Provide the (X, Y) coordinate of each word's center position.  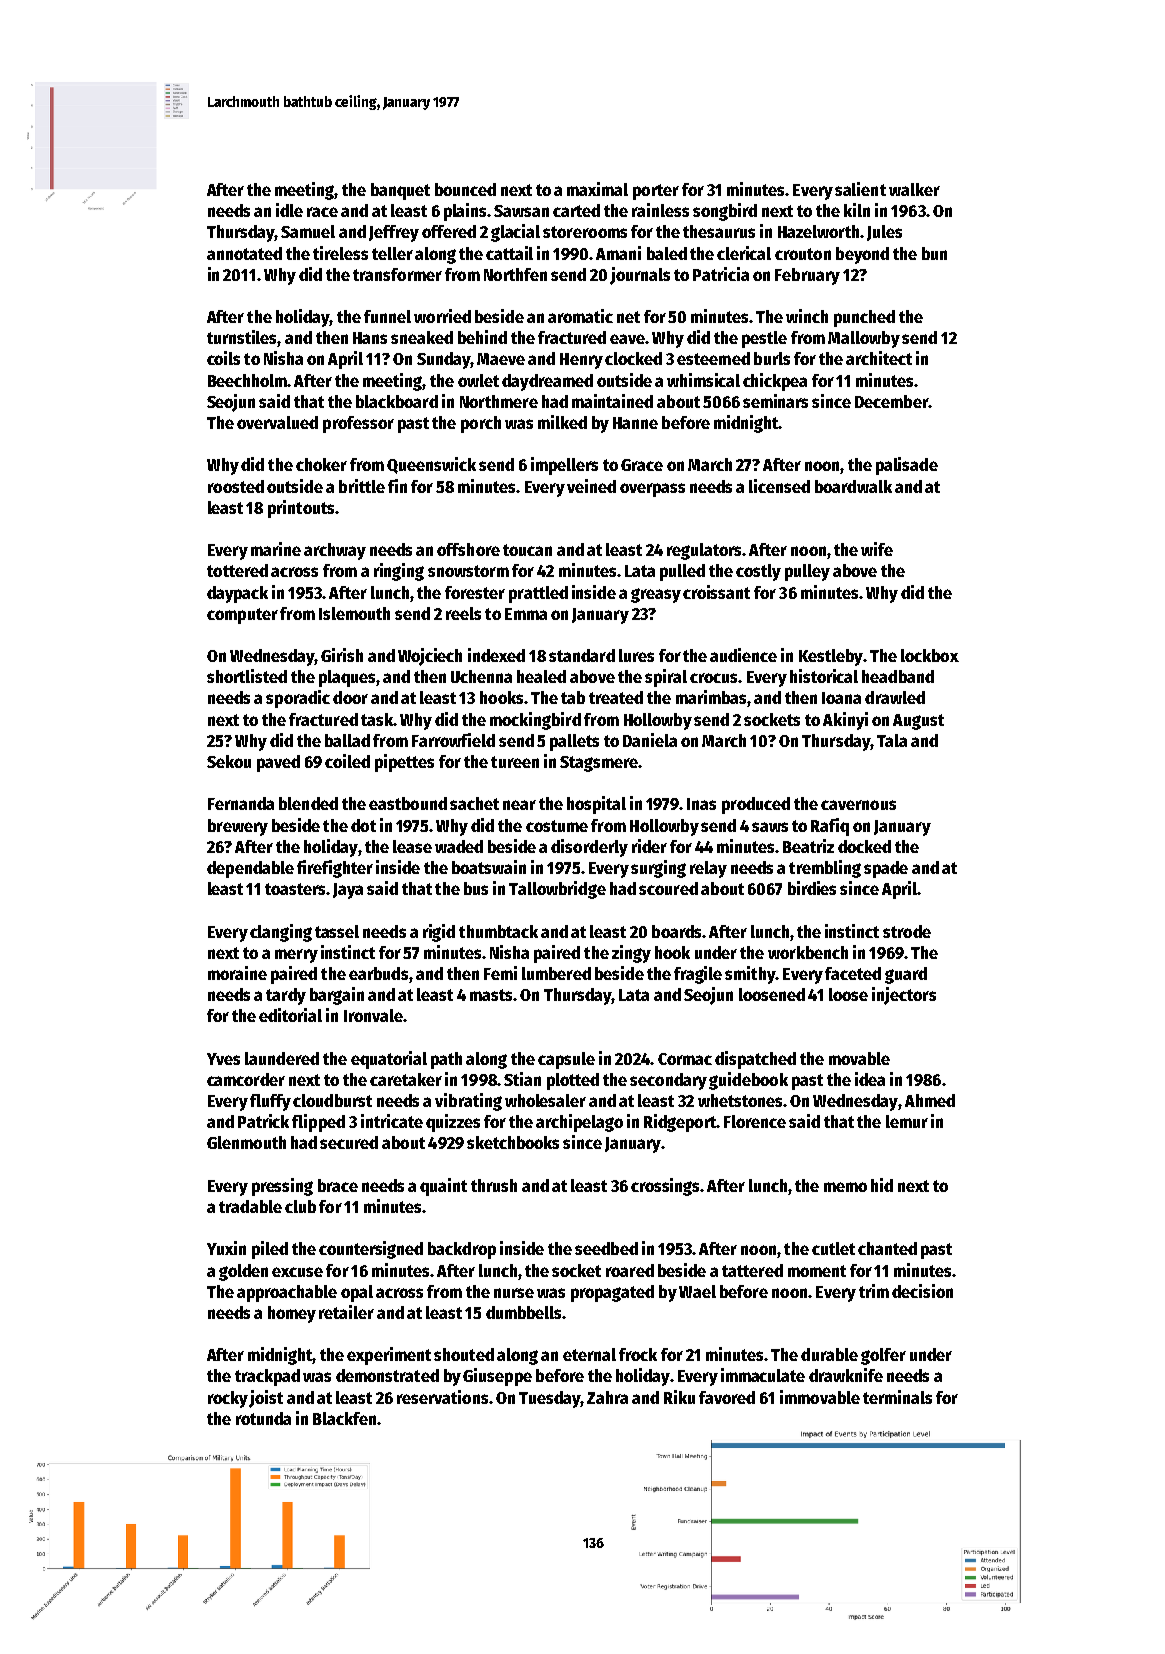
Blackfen (344, 1418)
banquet (400, 191)
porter (656, 192)
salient (860, 189)
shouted (464, 1354)
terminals (897, 1397)
